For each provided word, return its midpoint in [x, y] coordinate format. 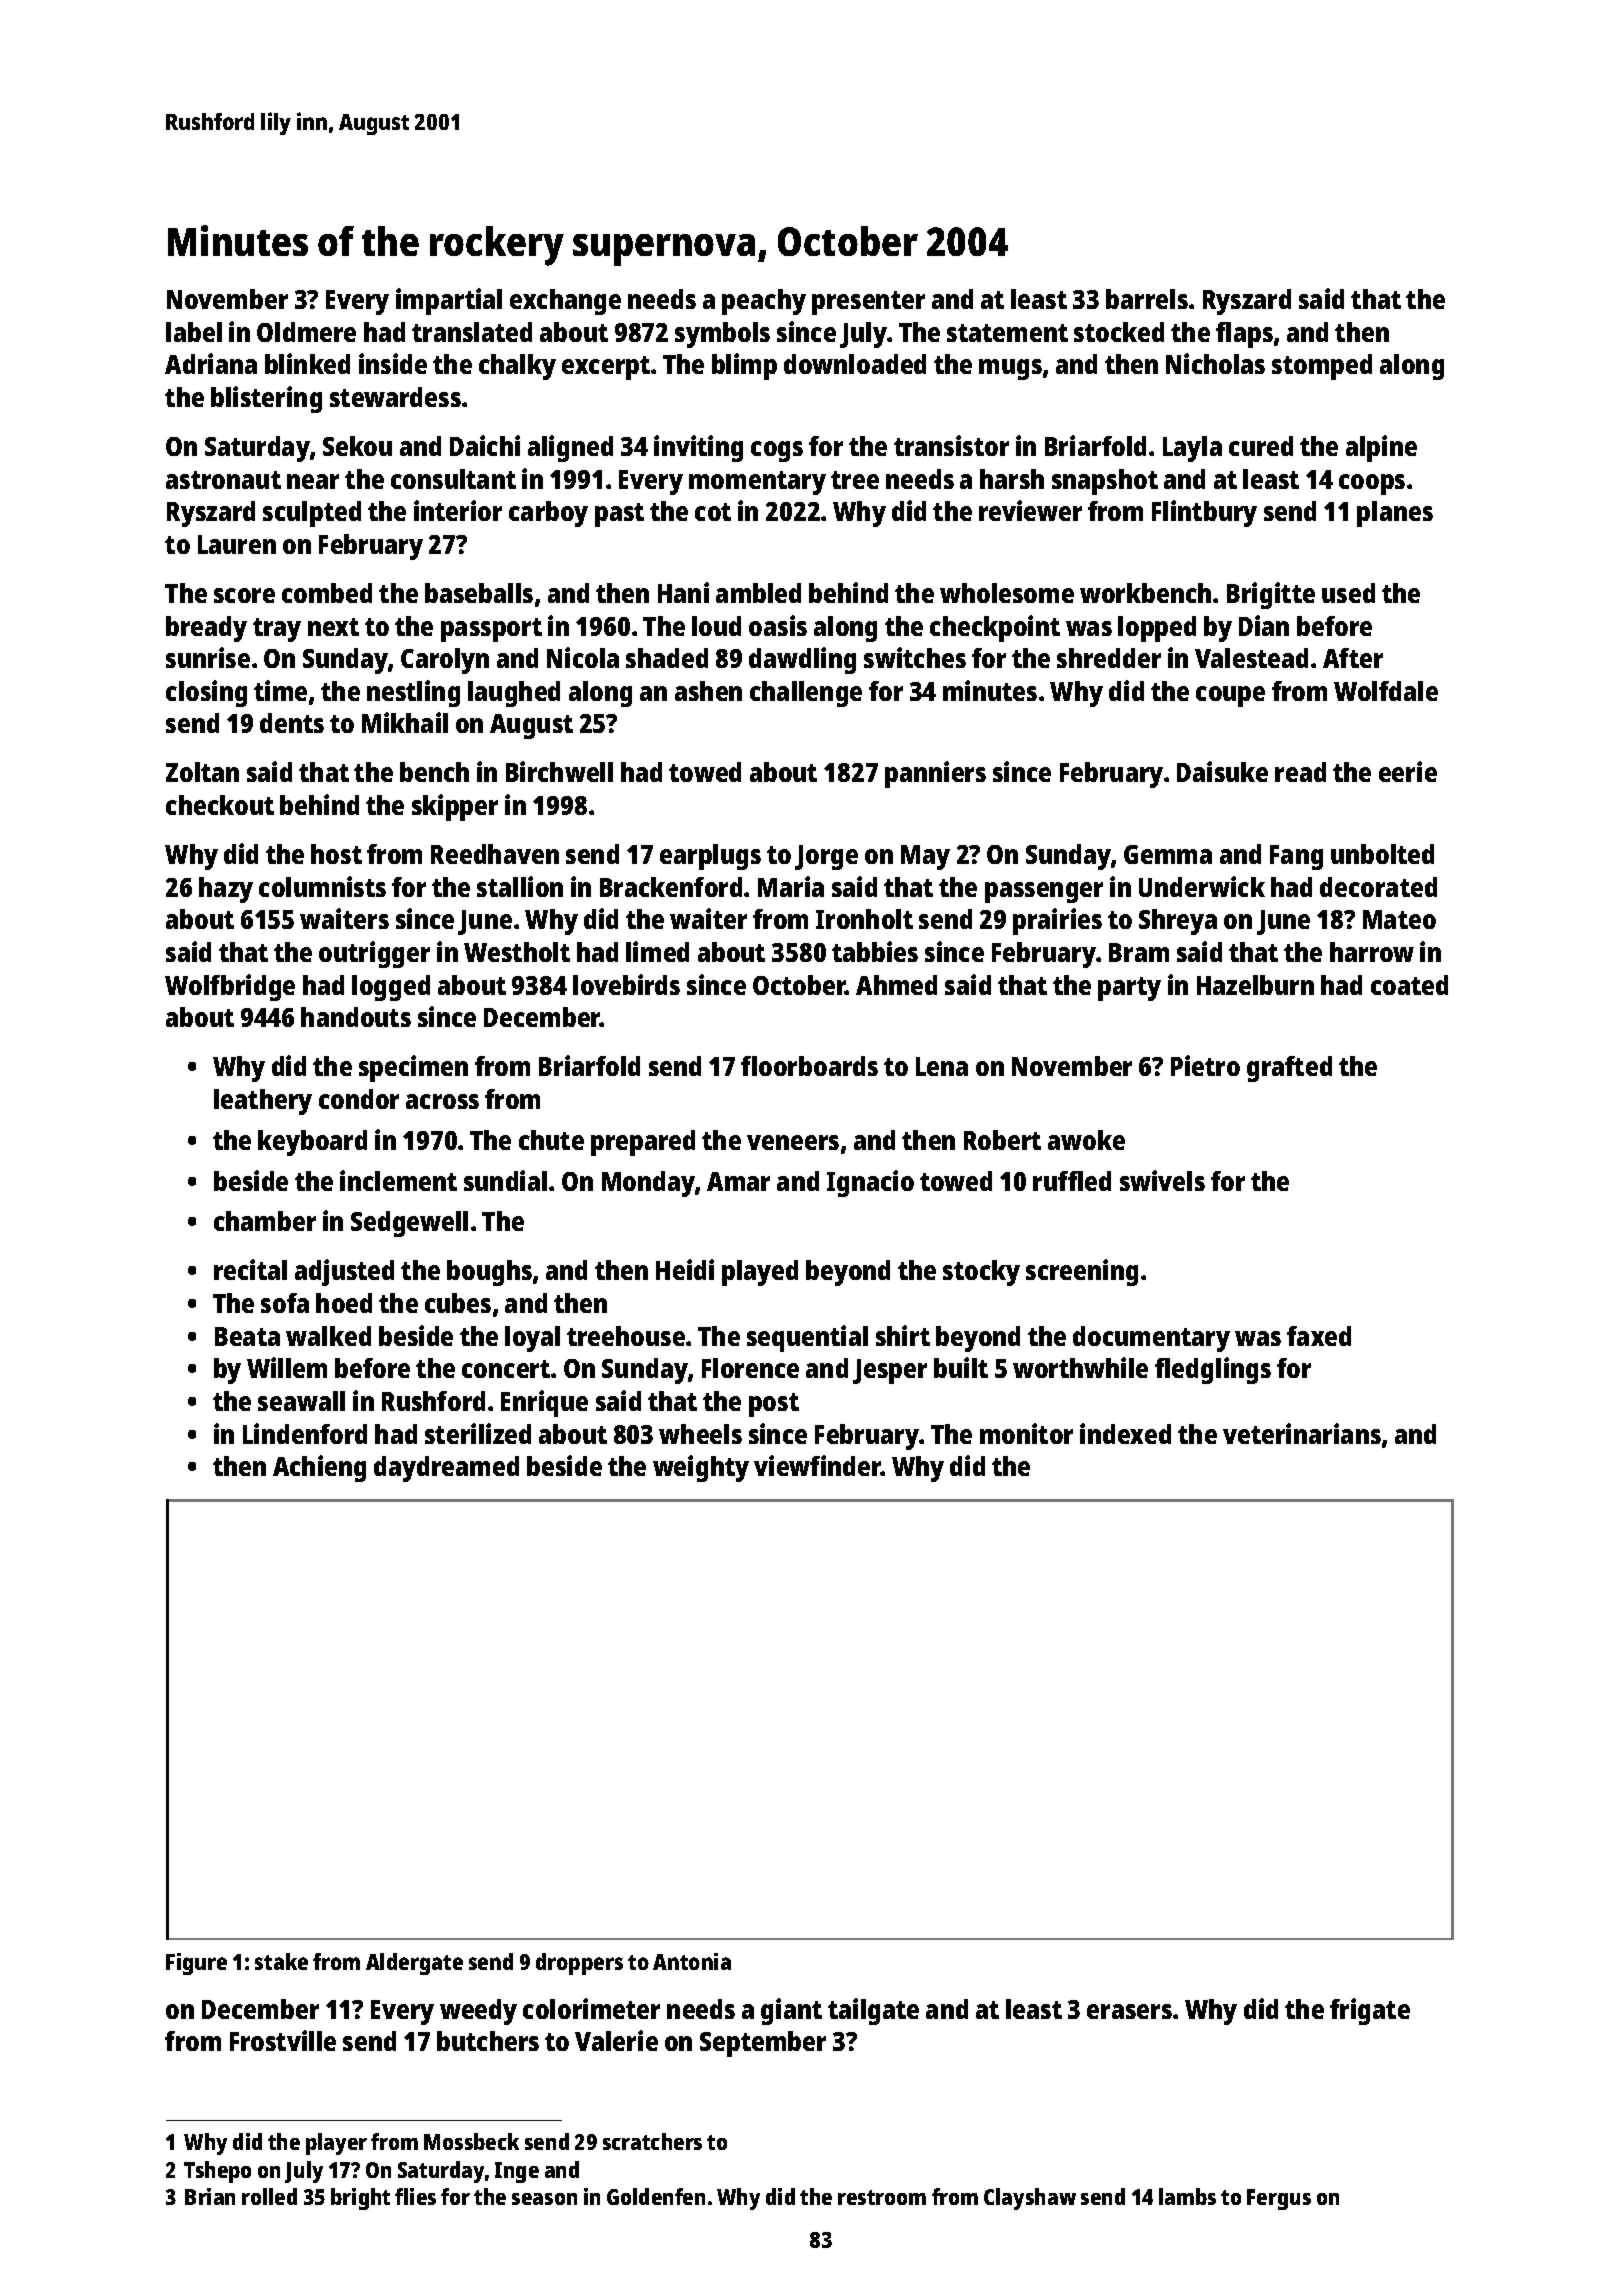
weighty [701, 1468]
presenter [868, 303]
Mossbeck [471, 2141]
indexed [1125, 1433]
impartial [449, 301]
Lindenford [305, 1433]
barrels [1147, 299]
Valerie [616, 2040]
